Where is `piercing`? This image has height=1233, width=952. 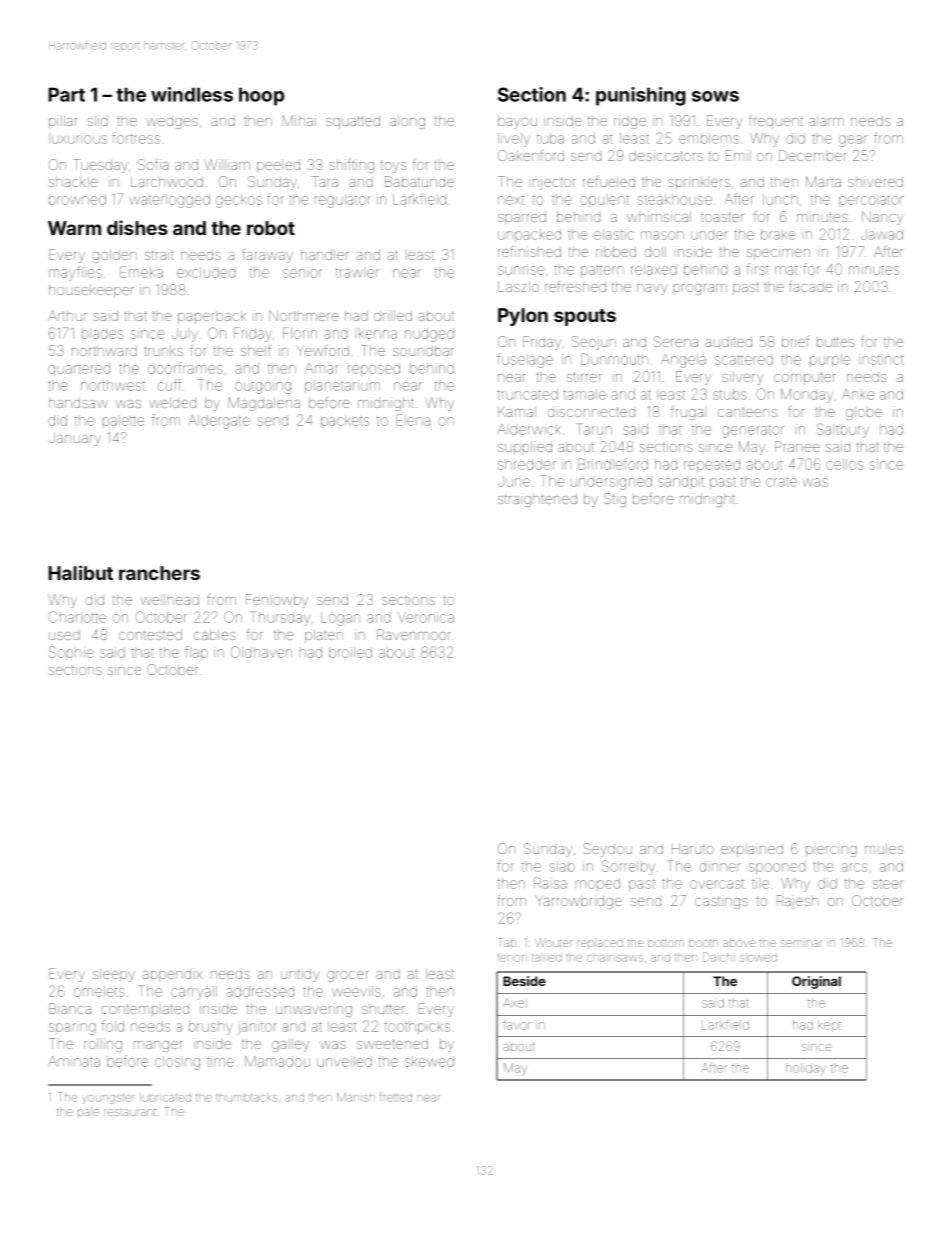
piercing is located at coordinates (831, 850).
